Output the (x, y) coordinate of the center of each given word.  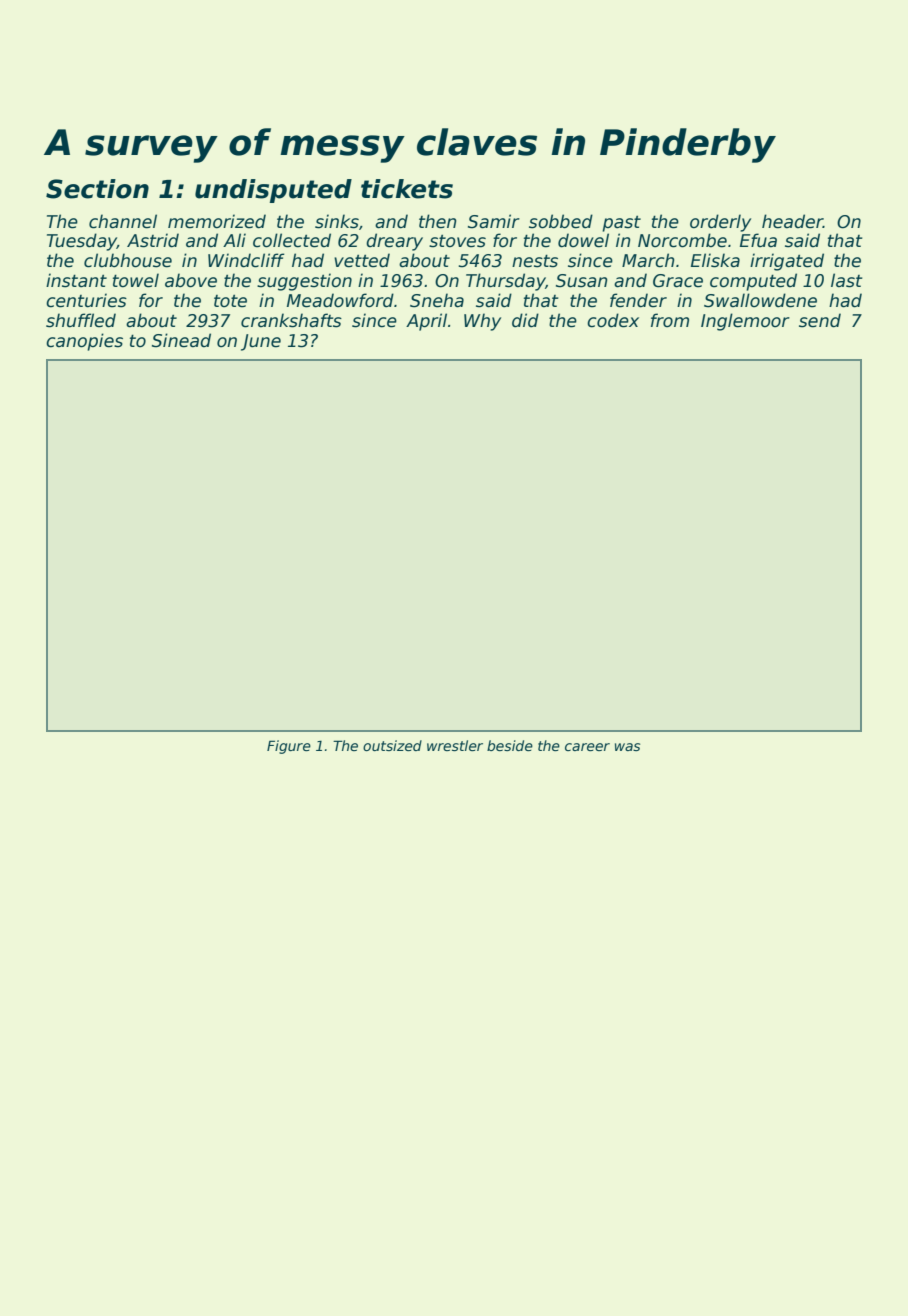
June (261, 342)
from (670, 320)
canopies (84, 342)
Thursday (506, 282)
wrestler (455, 745)
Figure (289, 747)
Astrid (153, 240)
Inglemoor (745, 322)
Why (482, 322)
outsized (392, 745)
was (627, 747)
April (426, 322)
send (820, 320)
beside (510, 745)
